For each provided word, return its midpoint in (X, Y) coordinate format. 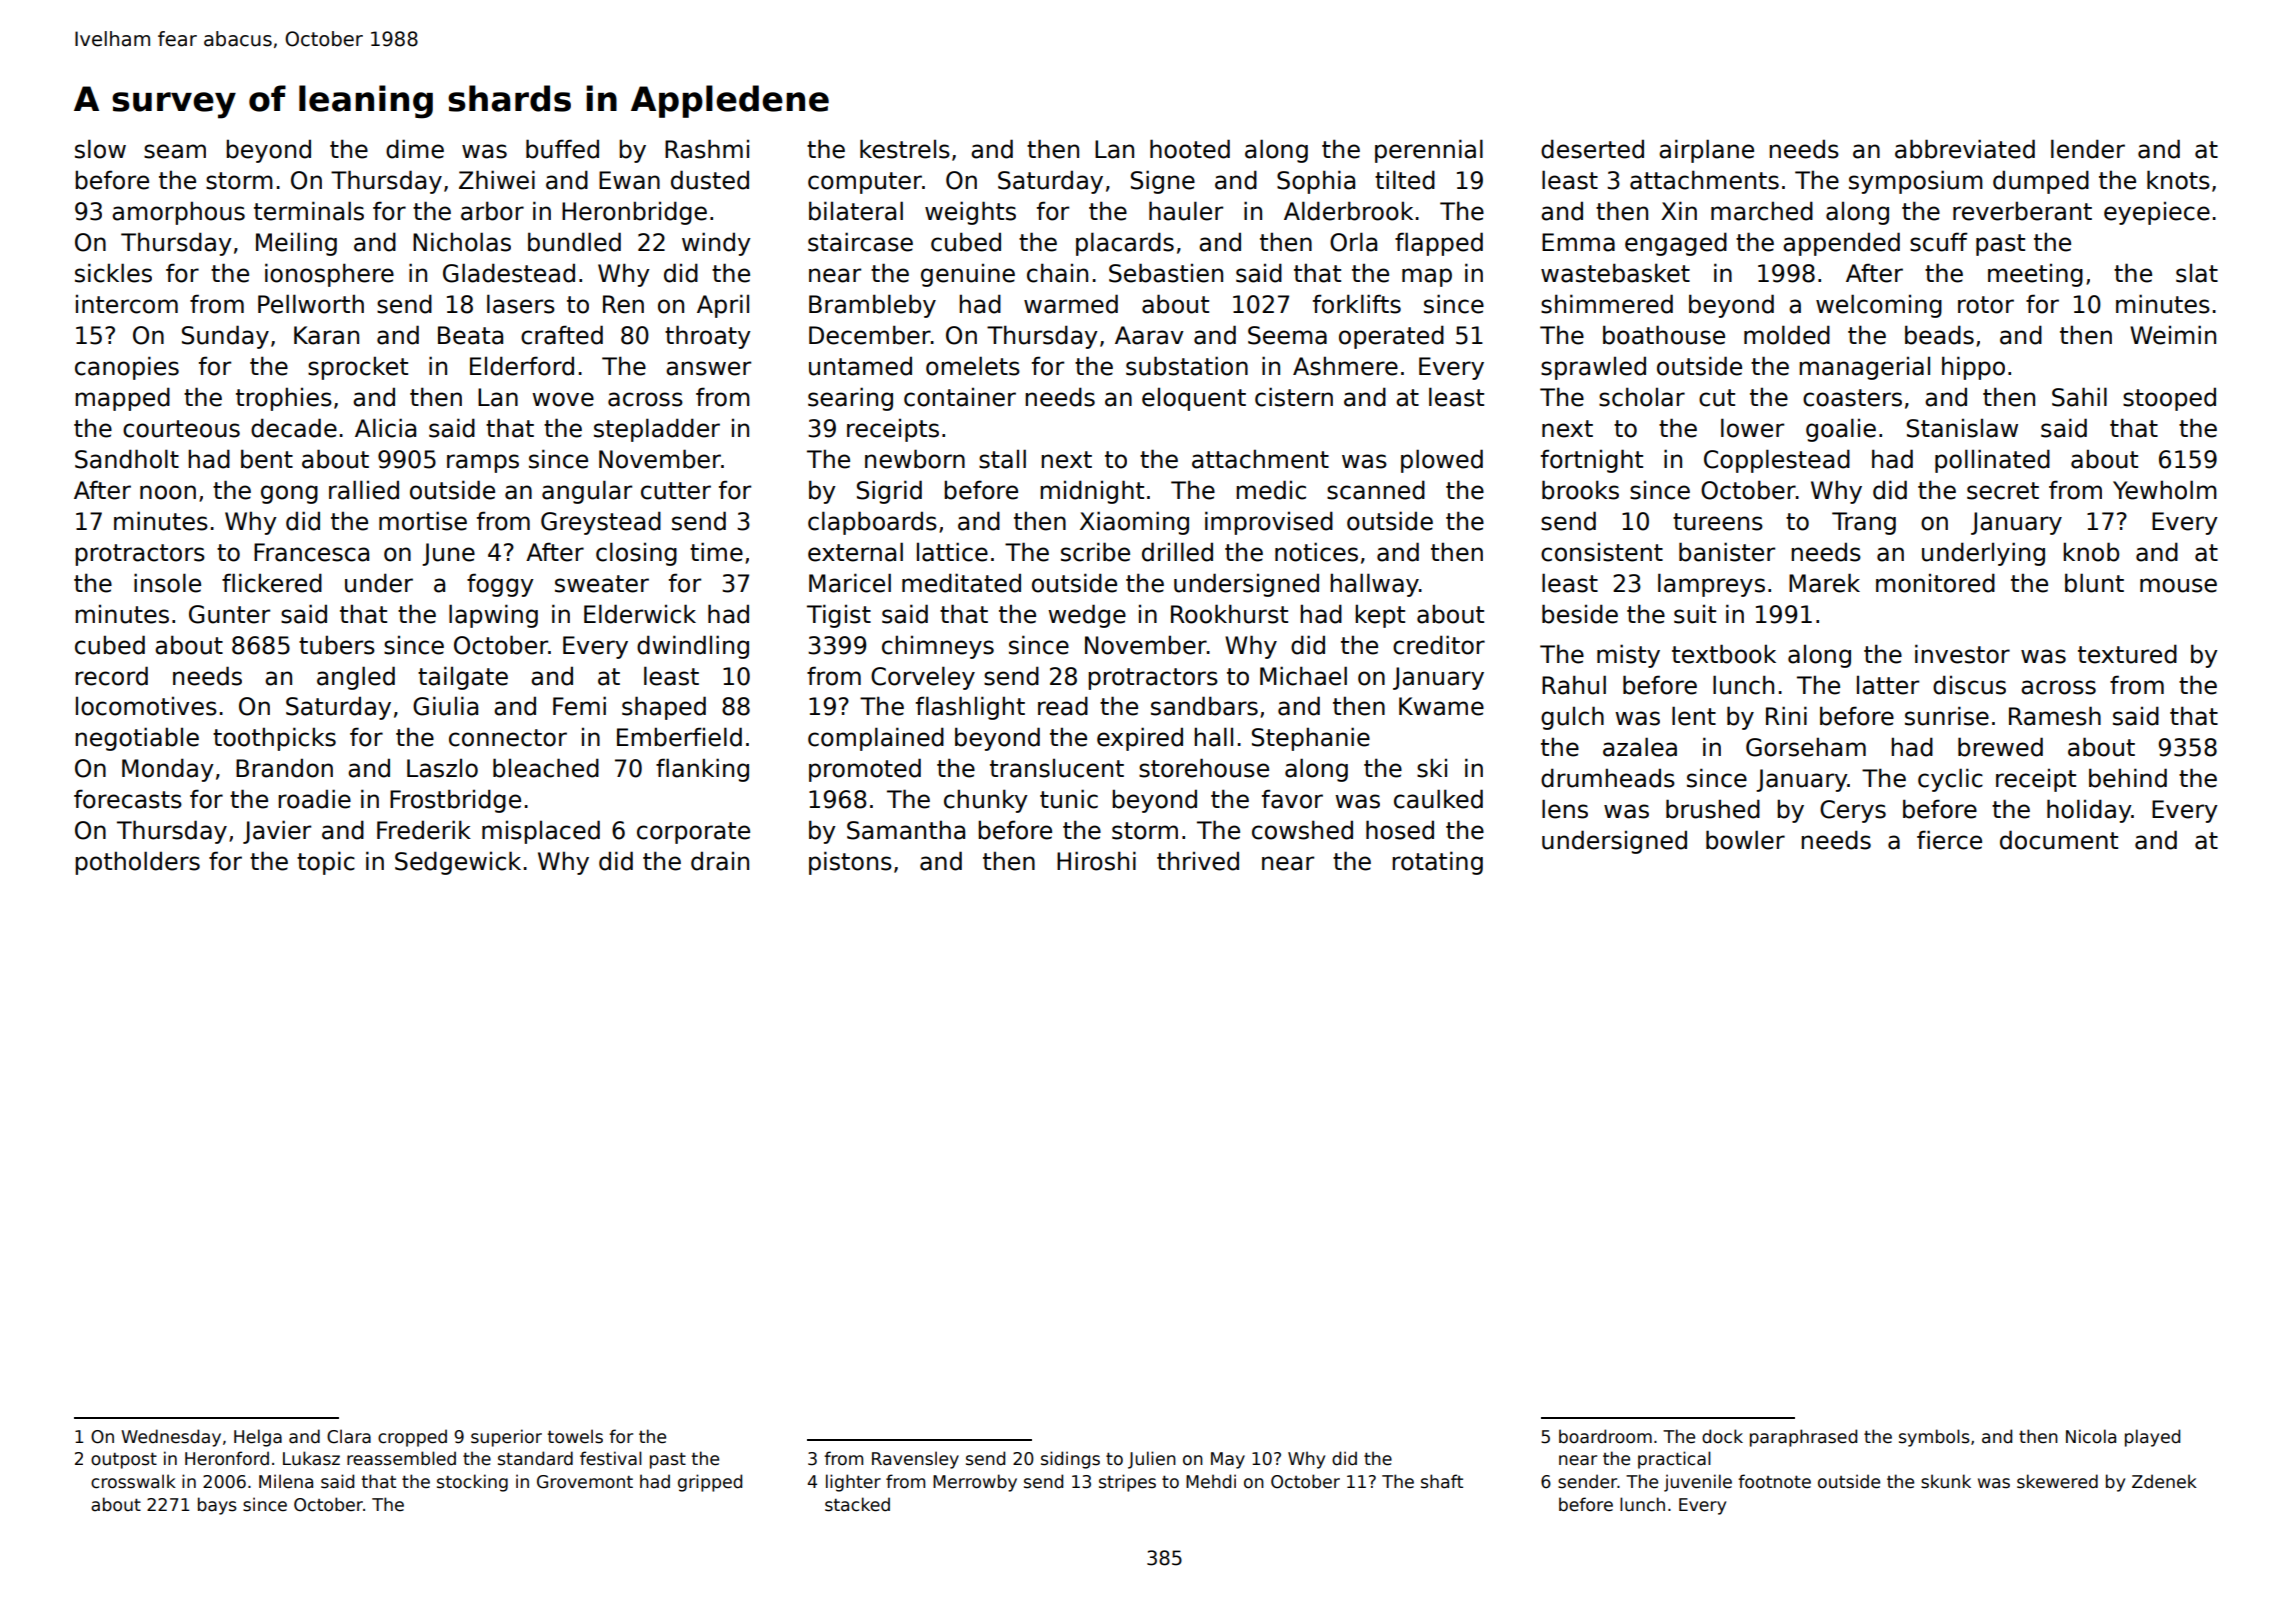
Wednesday (171, 1438)
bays (217, 1506)
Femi (579, 706)
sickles (113, 273)
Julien (1152, 1460)
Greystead (601, 523)
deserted (1592, 149)
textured (2127, 654)
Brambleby (872, 306)
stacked (857, 1504)
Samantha (906, 830)
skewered (2057, 1481)
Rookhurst (1229, 614)
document (2059, 840)
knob (2091, 552)
